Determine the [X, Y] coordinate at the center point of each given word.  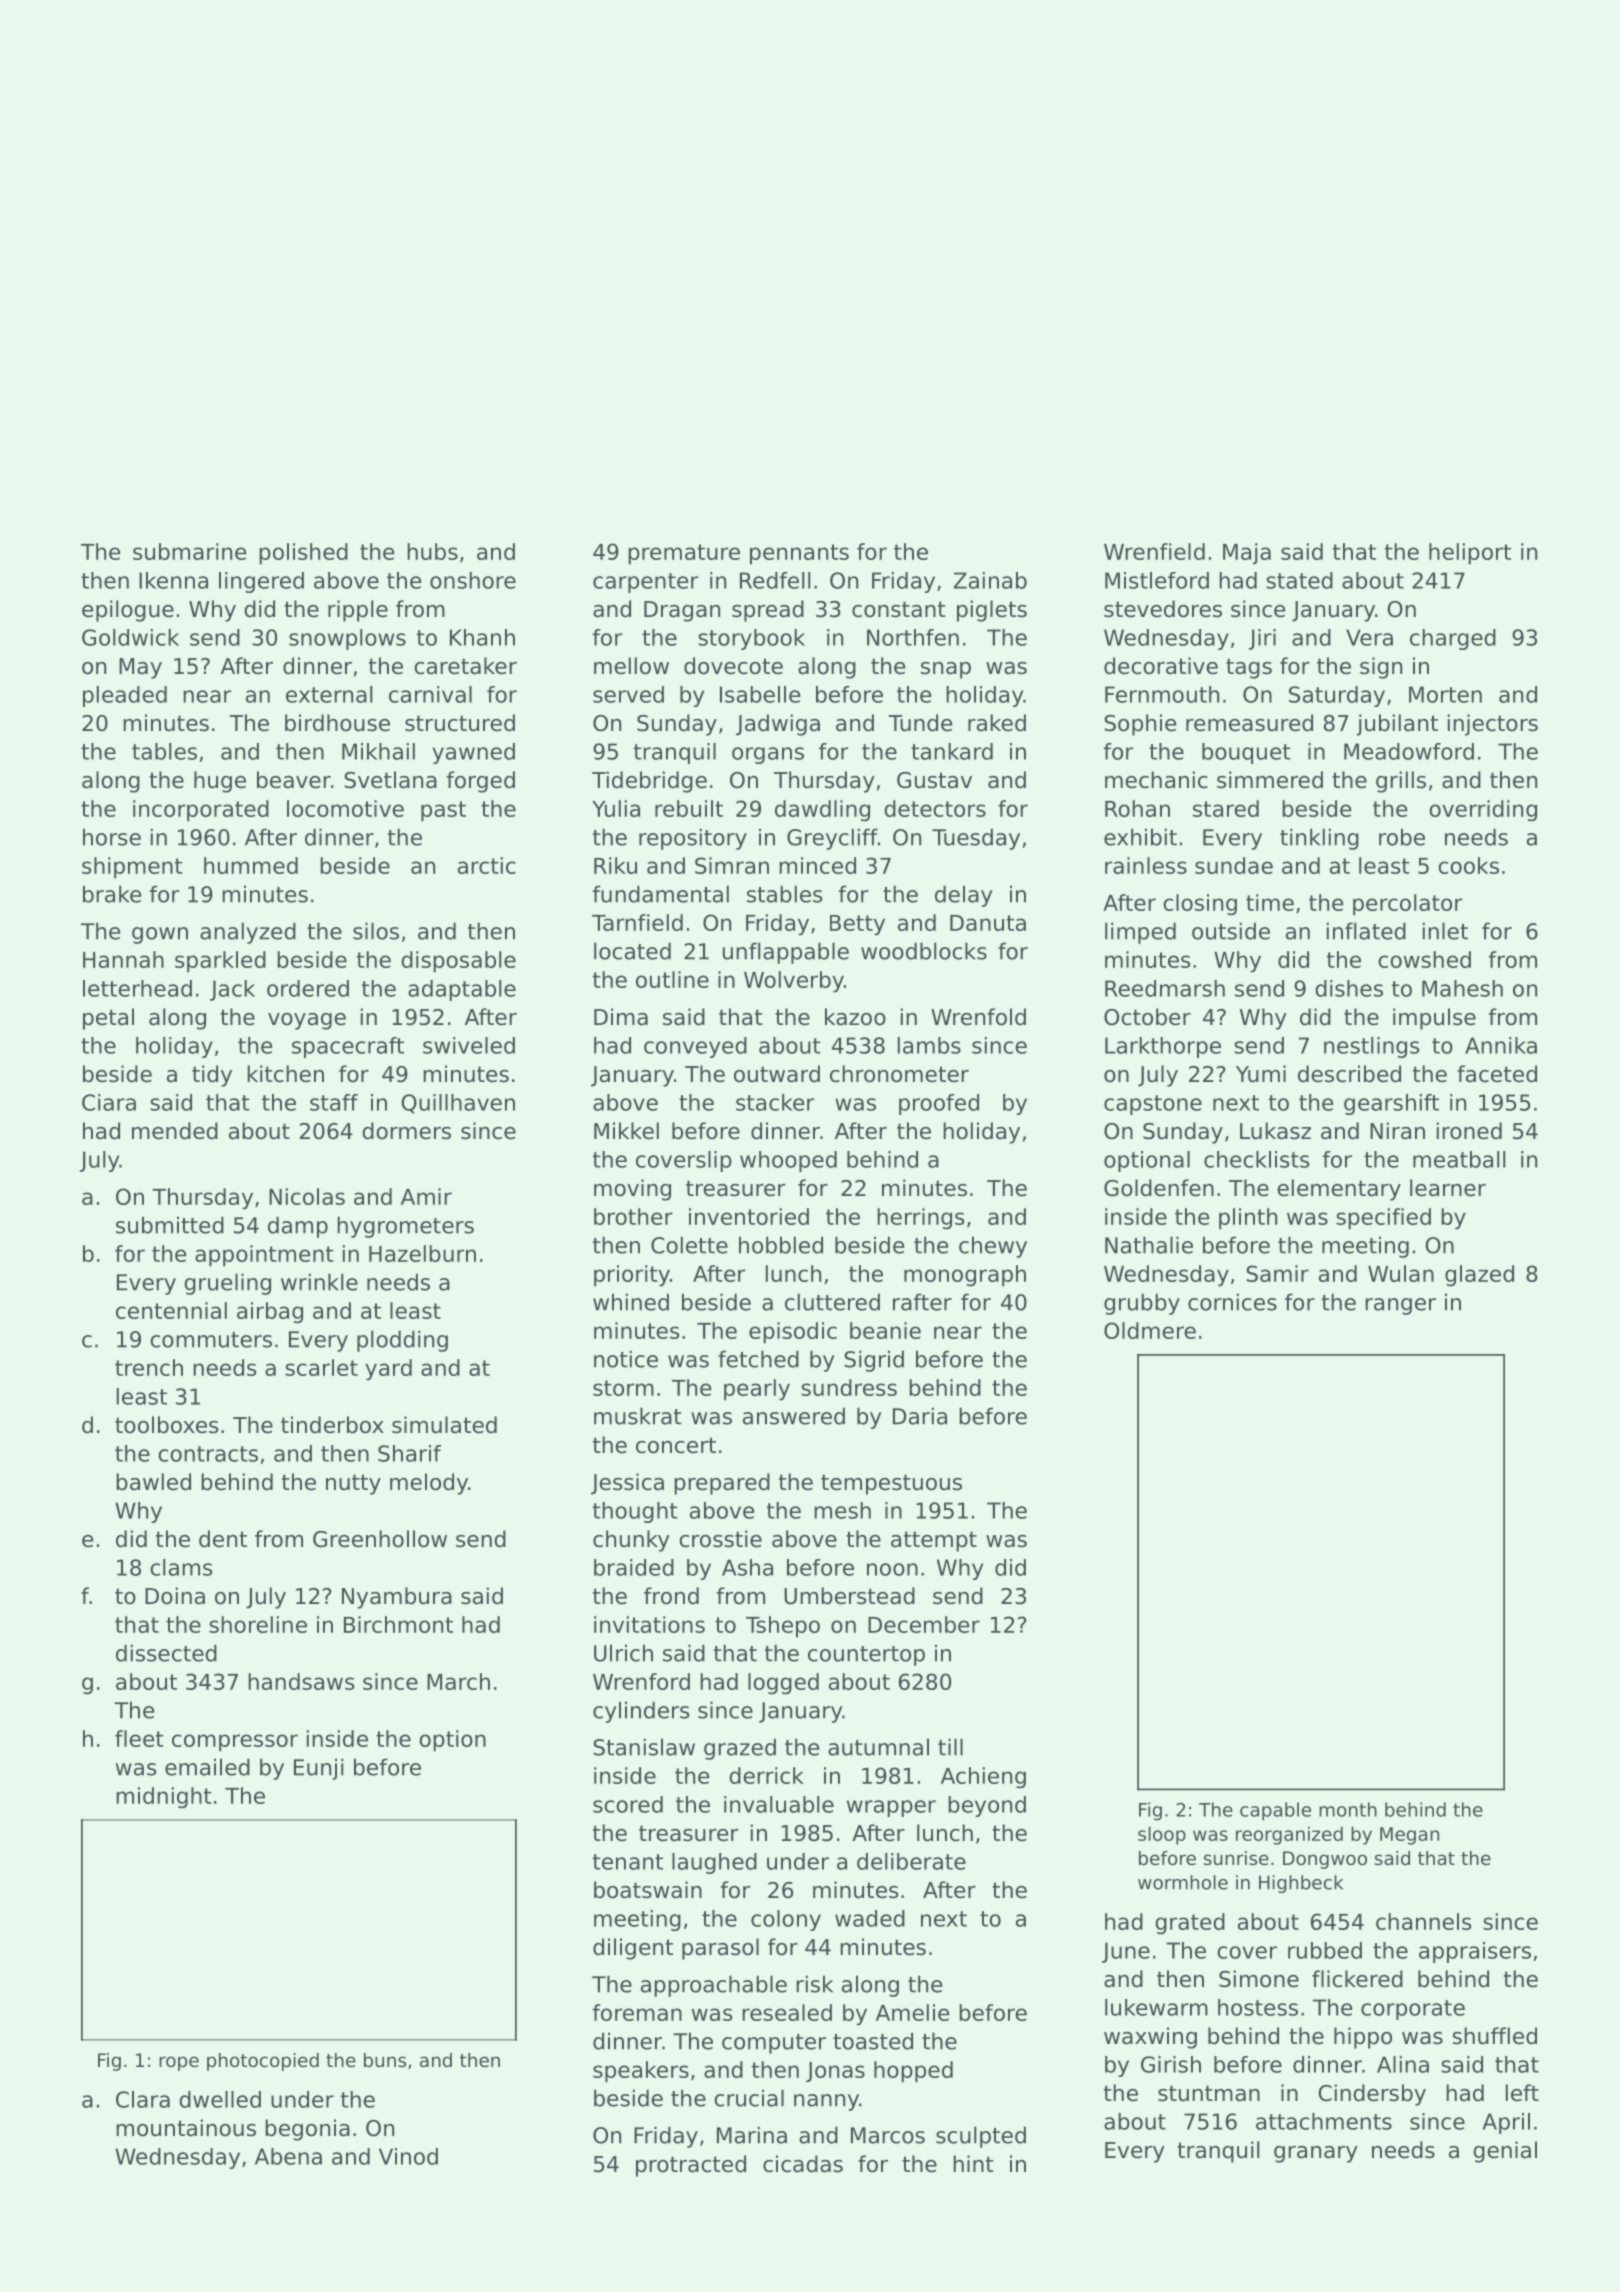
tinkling [1319, 839]
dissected [166, 1653]
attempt [934, 1541]
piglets [992, 611]
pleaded [125, 696]
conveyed [695, 1047]
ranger [1400, 1306]
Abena [288, 2156]
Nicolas [307, 1196]
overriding [1483, 811]
